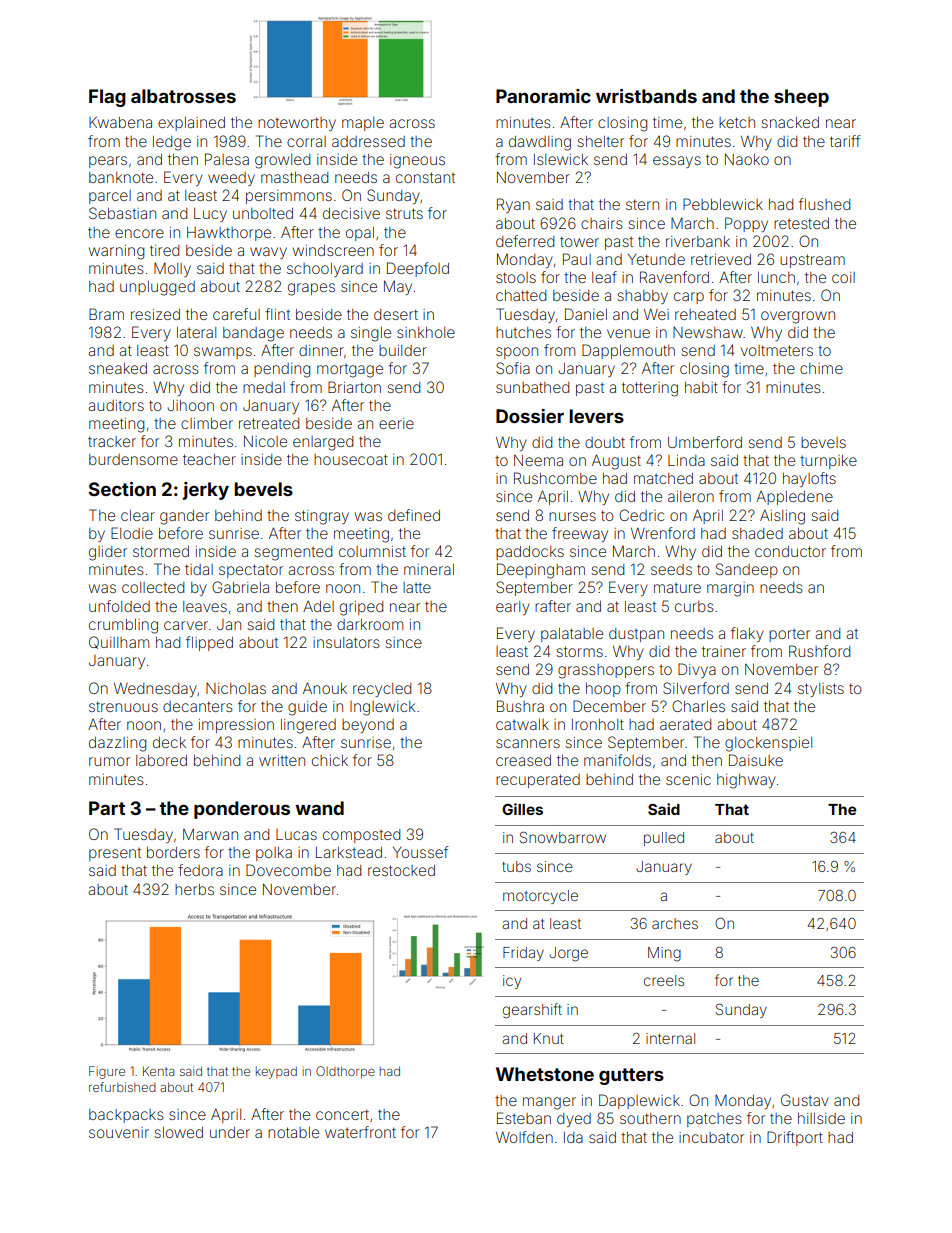  What do you see at coordinates (396, 423) in the screenshot?
I see `eerie` at bounding box center [396, 423].
